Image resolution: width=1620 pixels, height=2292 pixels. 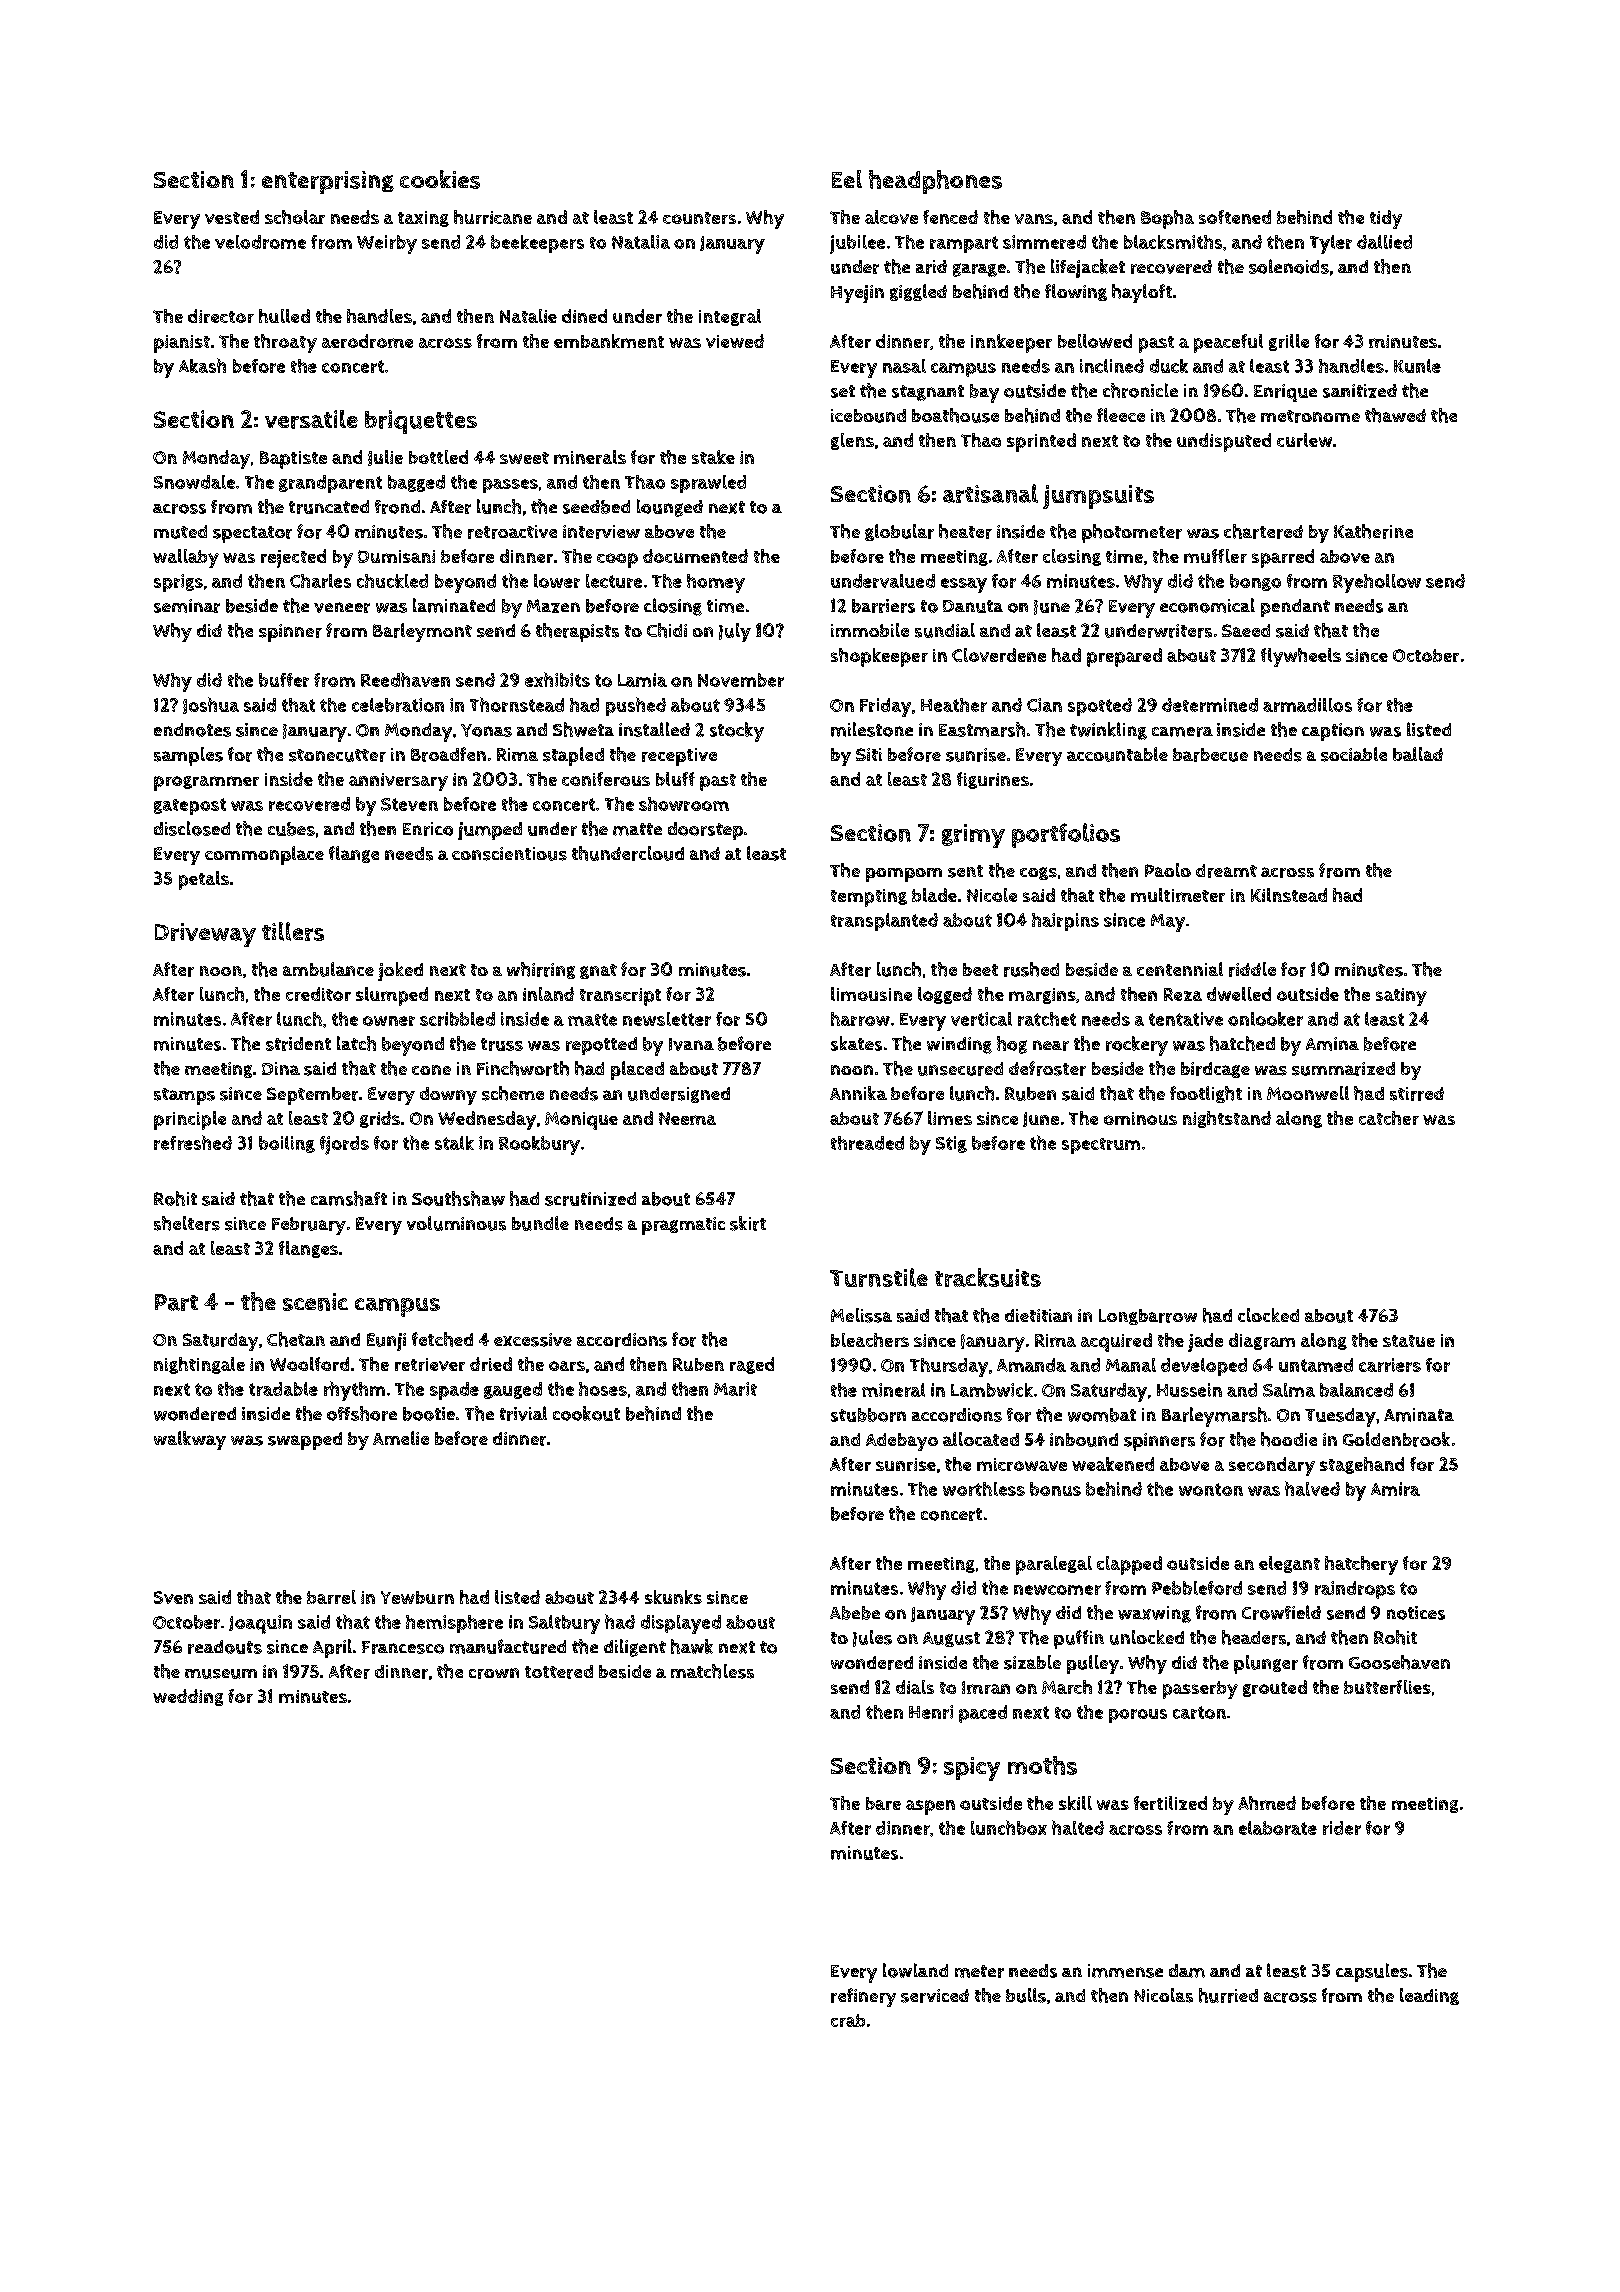 I want to click on May, so click(x=1168, y=923).
